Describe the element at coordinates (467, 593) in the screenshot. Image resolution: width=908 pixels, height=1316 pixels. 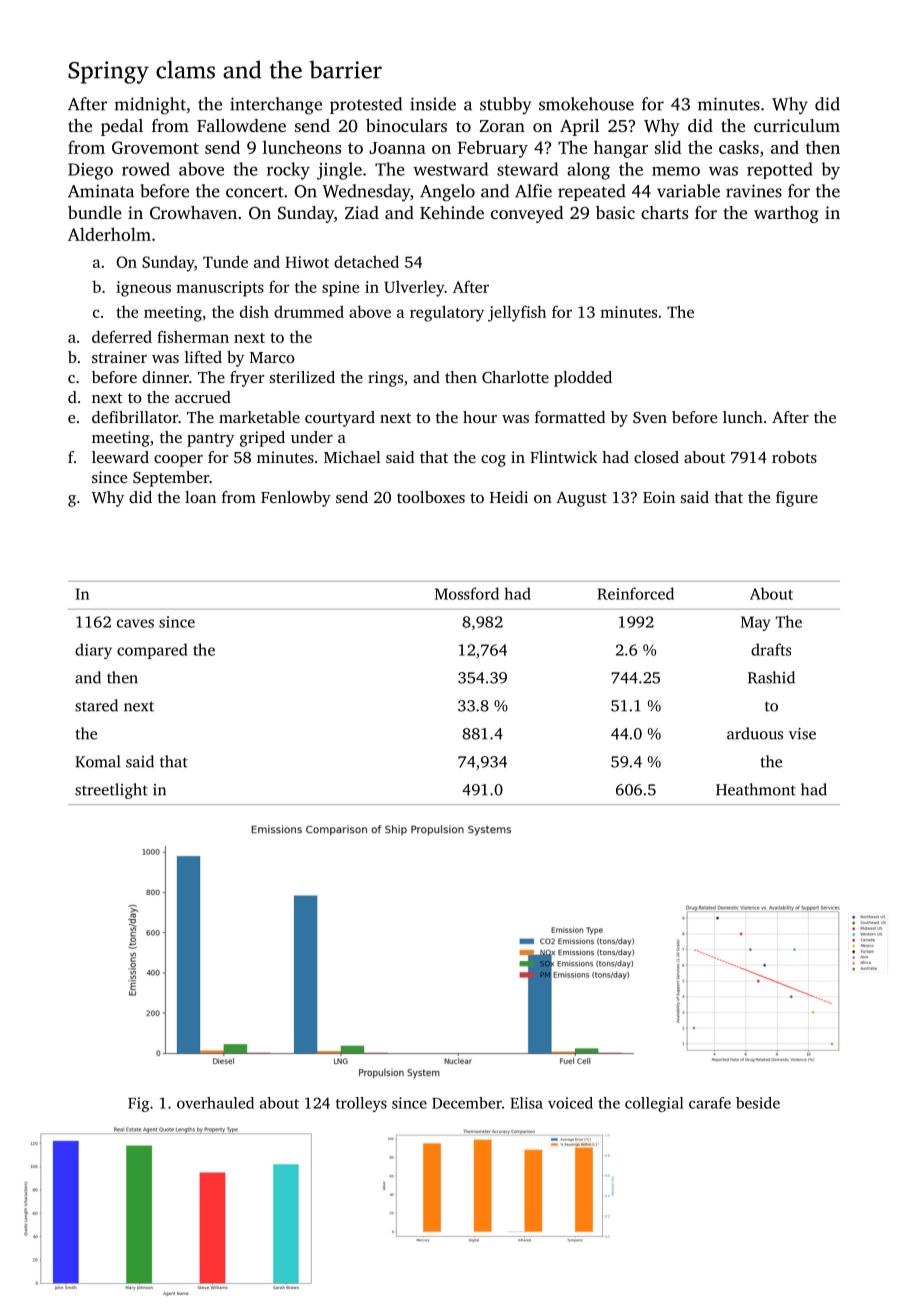
I see `Mossford` at that location.
